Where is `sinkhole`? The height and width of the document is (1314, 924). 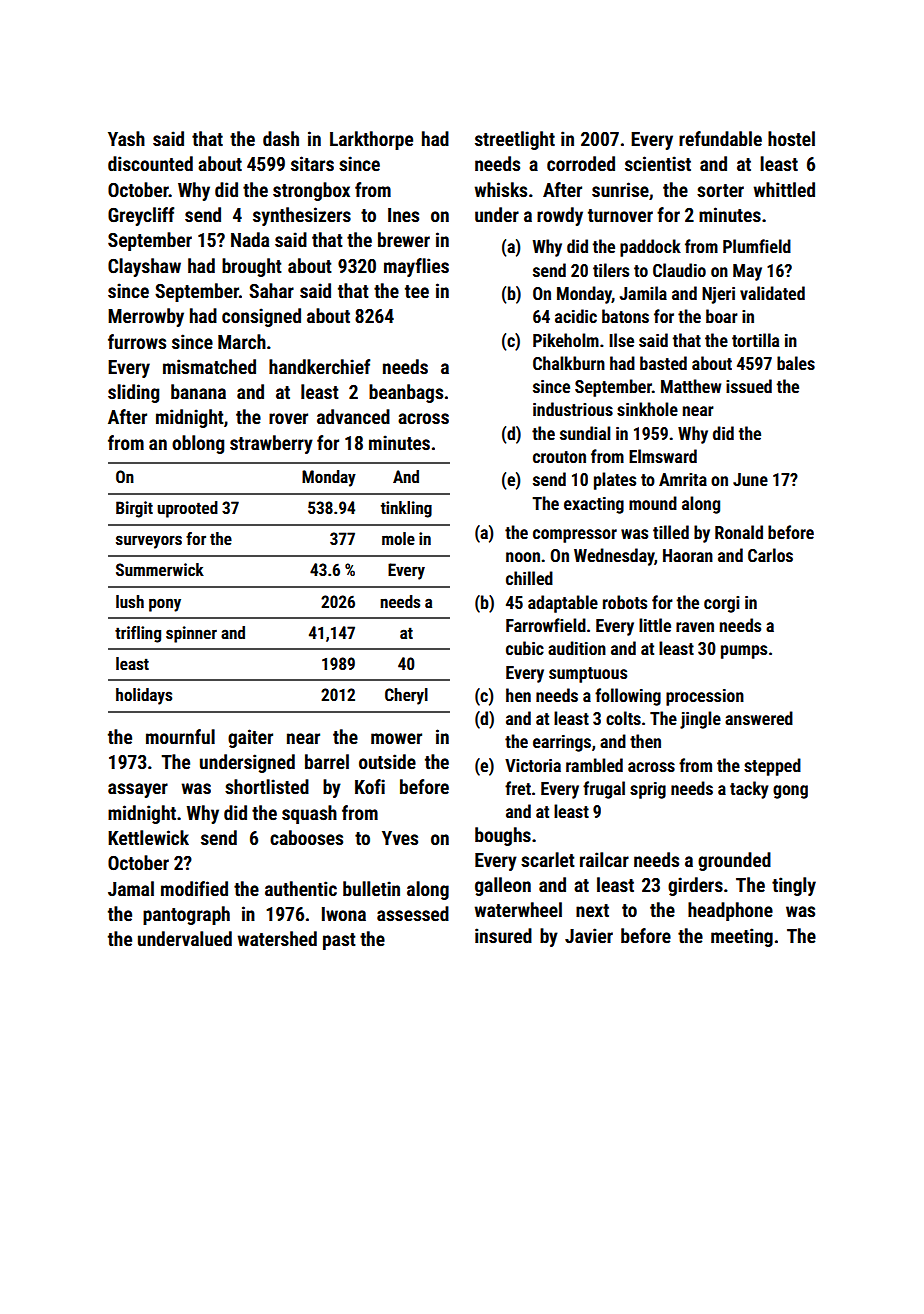
sinkhole is located at coordinates (647, 409).
